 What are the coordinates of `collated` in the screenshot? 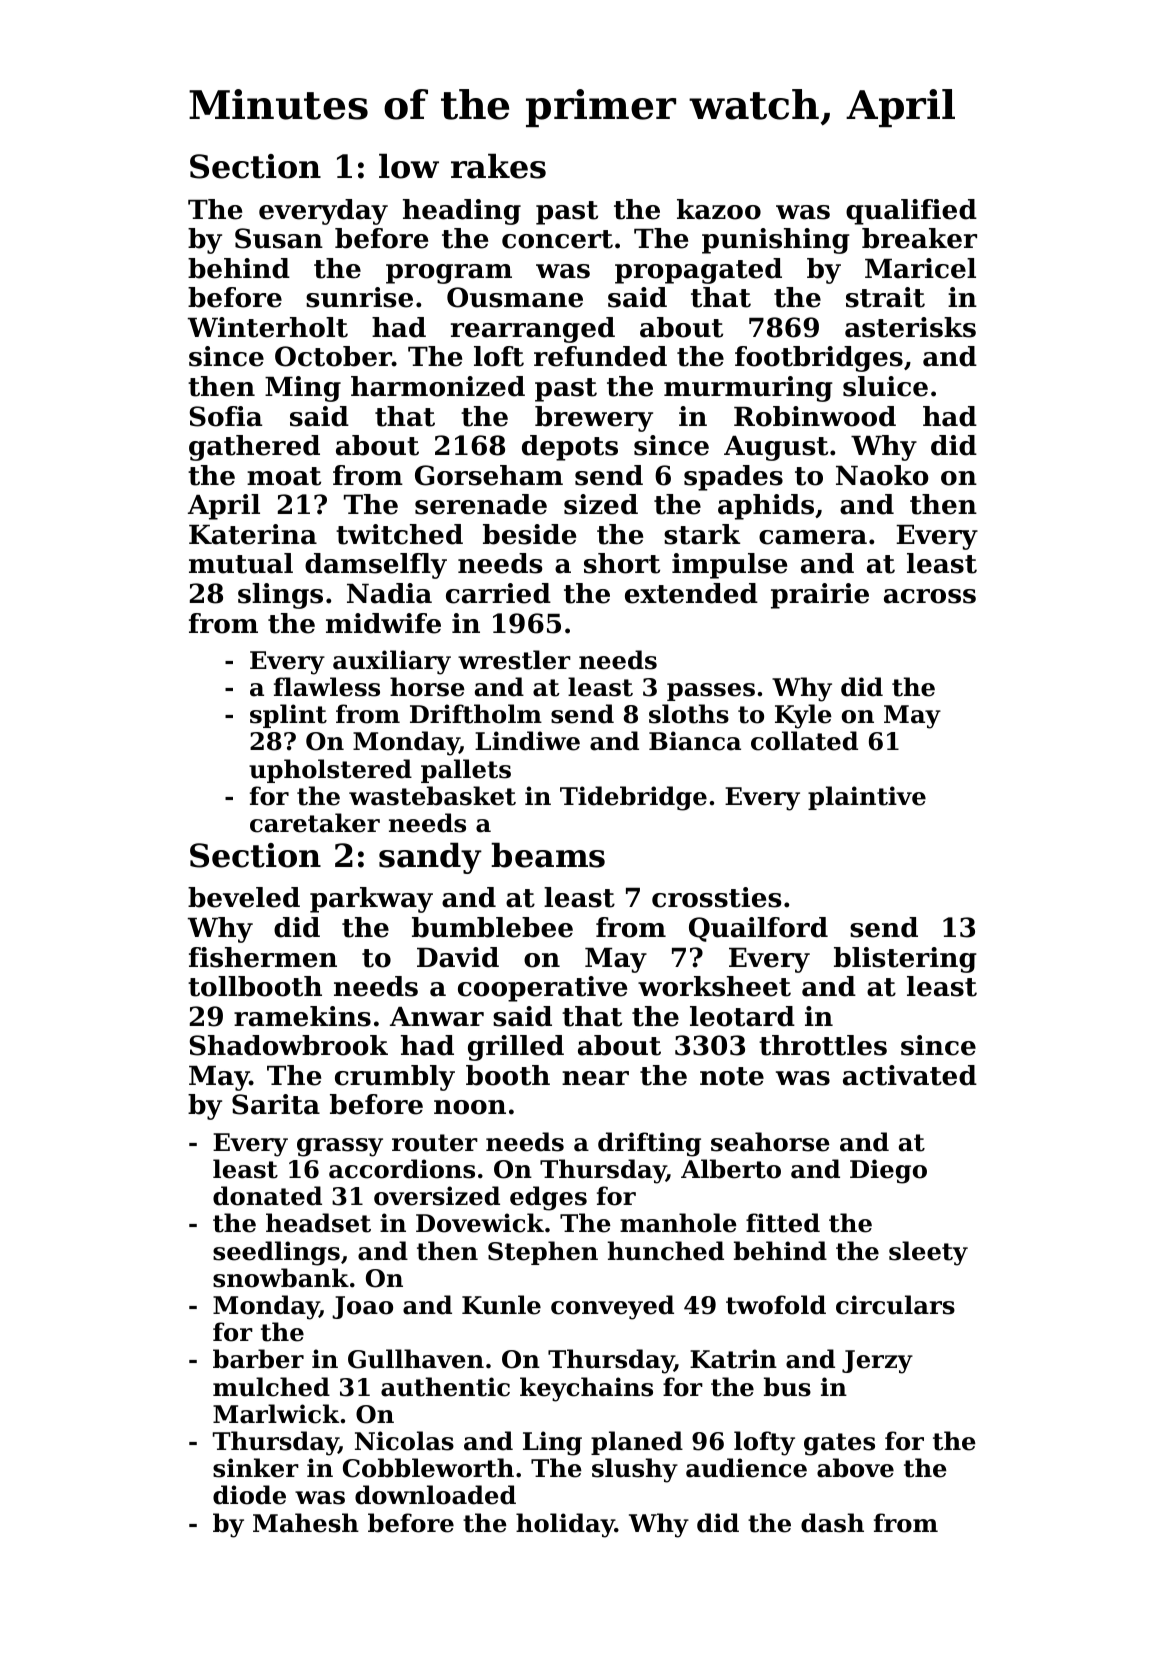 It's located at (804, 741).
